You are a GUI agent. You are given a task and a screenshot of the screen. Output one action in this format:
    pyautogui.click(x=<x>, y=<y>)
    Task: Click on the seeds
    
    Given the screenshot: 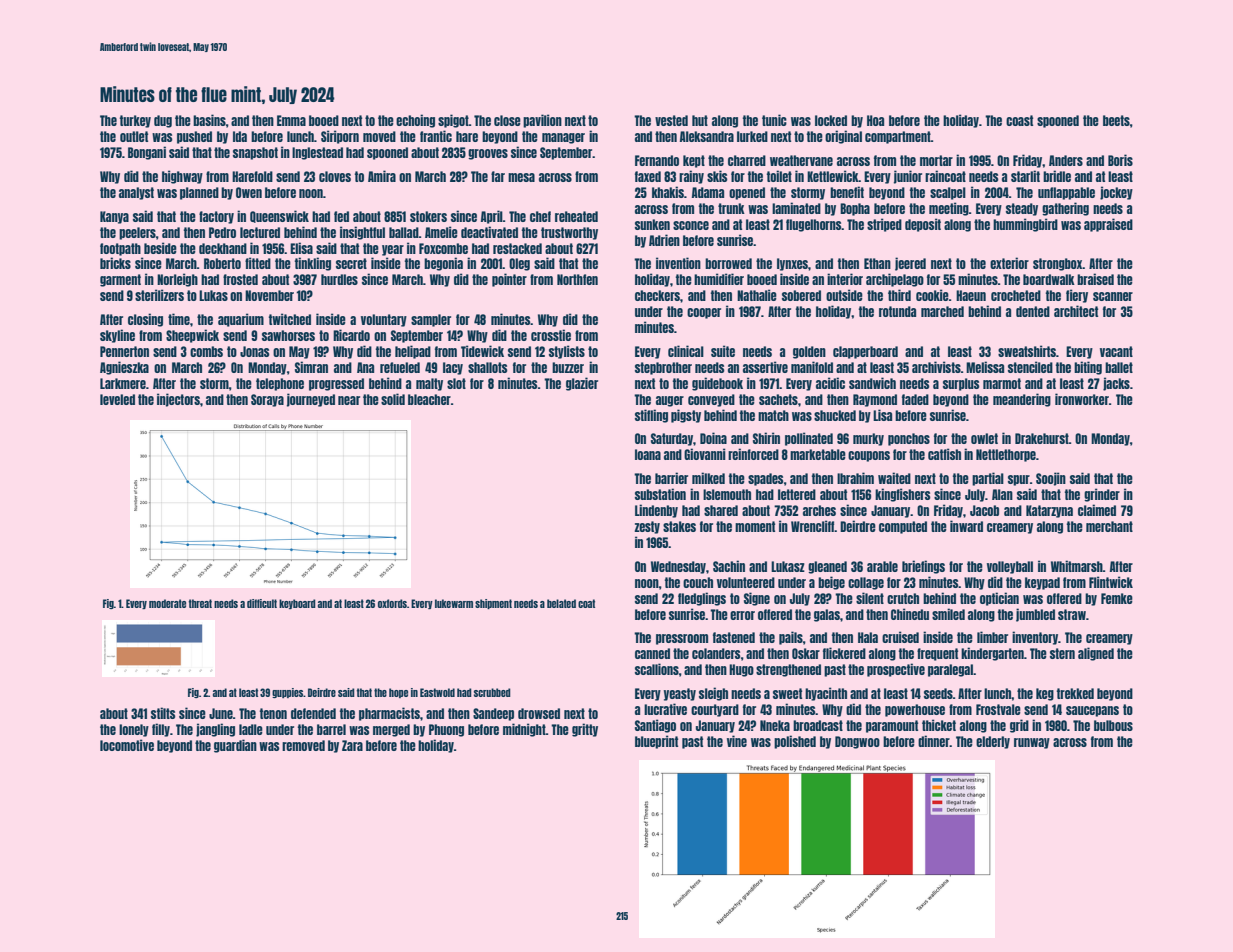 What is the action you would take?
    pyautogui.click(x=938, y=693)
